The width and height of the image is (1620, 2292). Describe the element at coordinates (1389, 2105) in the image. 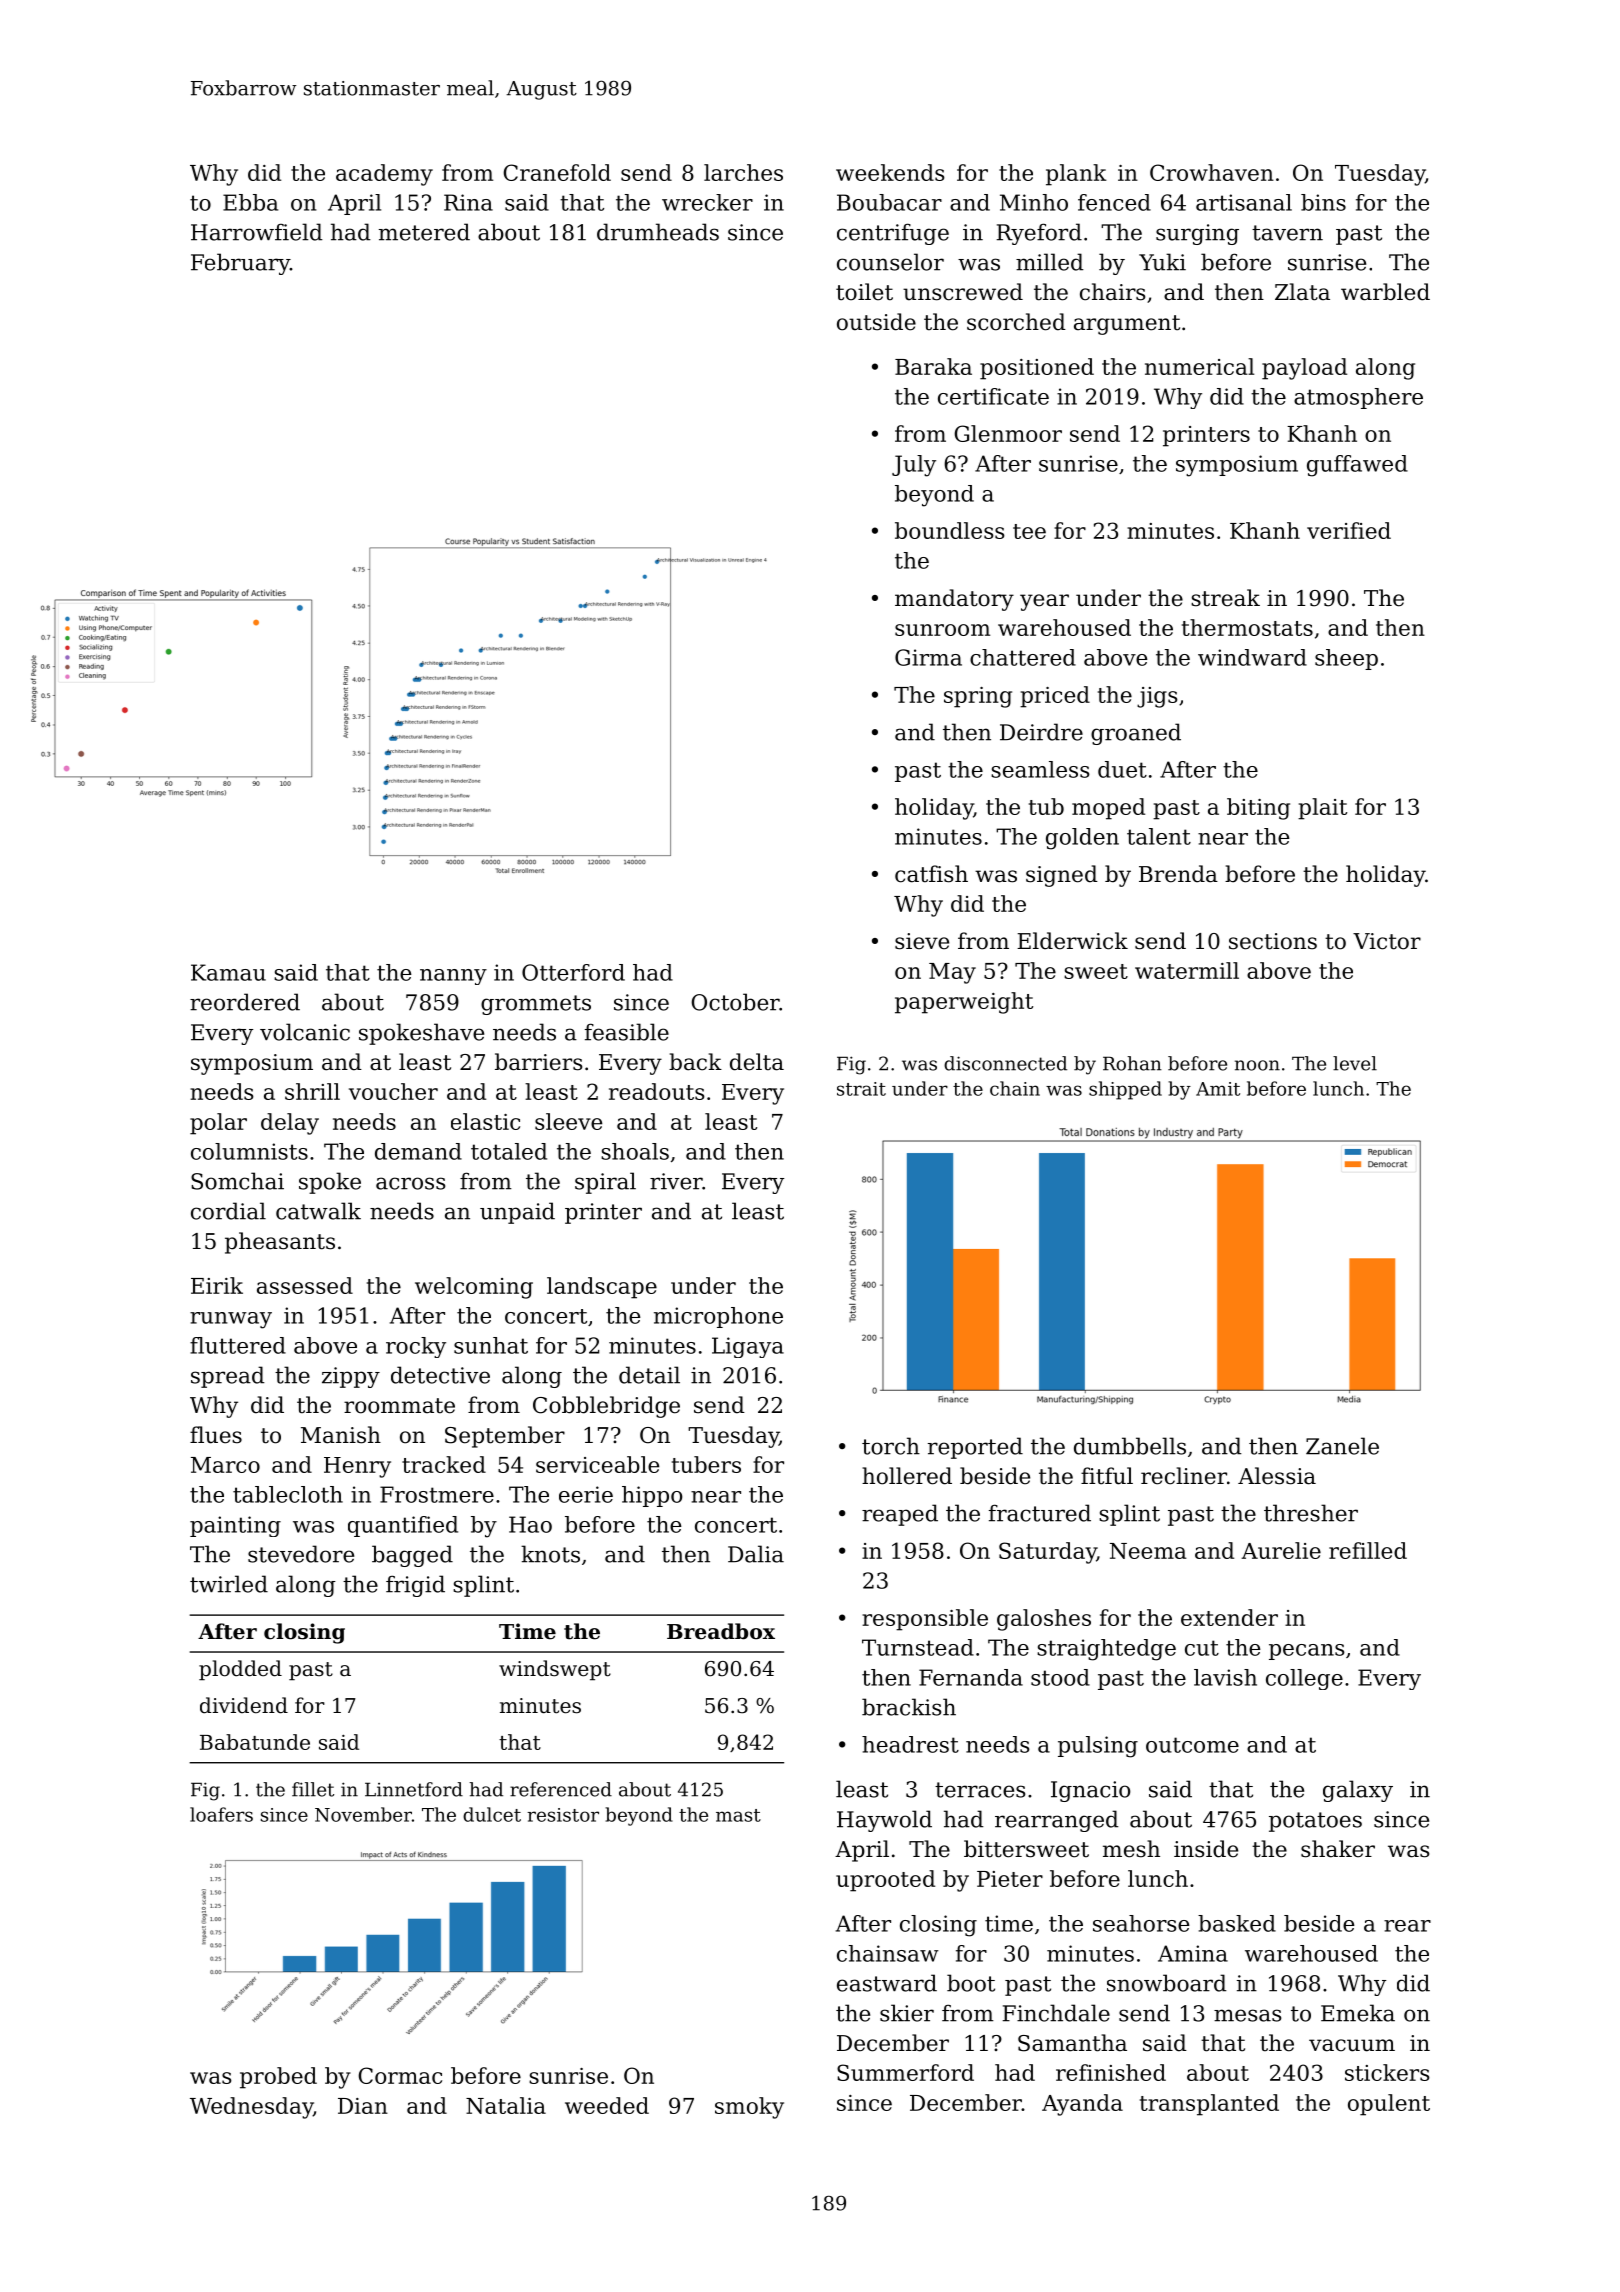

I see `opulent` at that location.
